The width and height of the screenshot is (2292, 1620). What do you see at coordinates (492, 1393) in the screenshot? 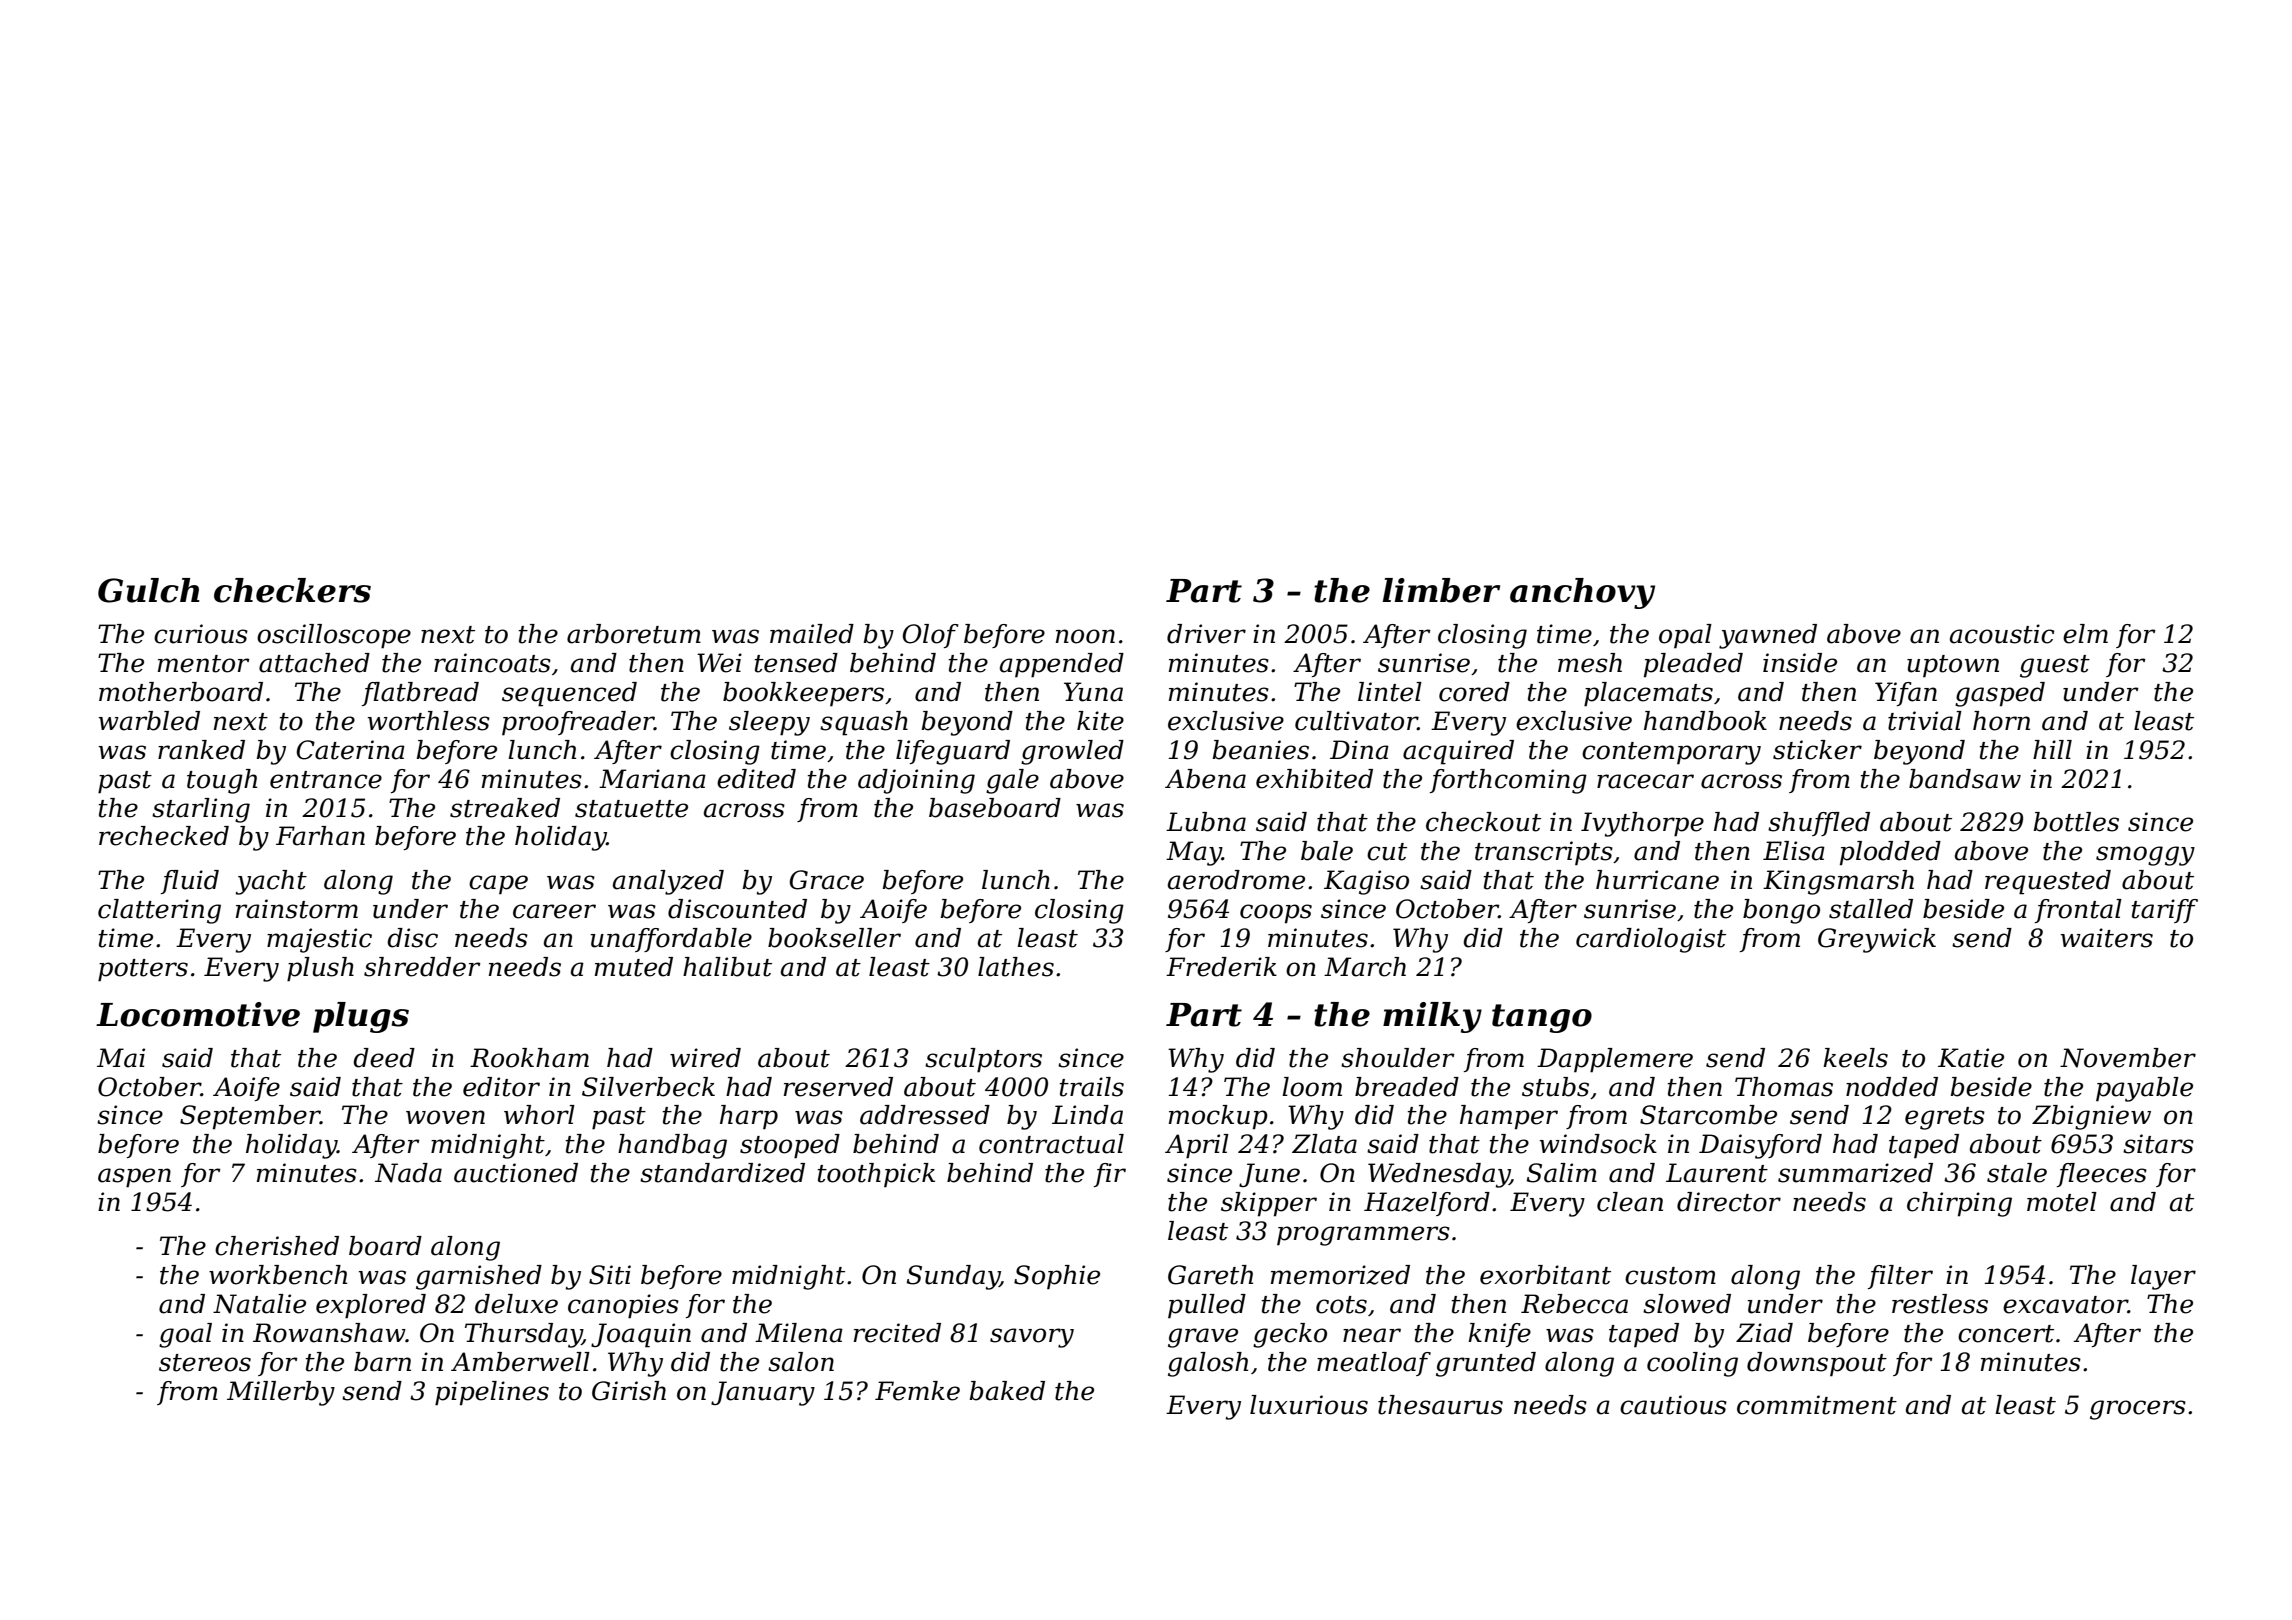
I see `pipelines` at bounding box center [492, 1393].
